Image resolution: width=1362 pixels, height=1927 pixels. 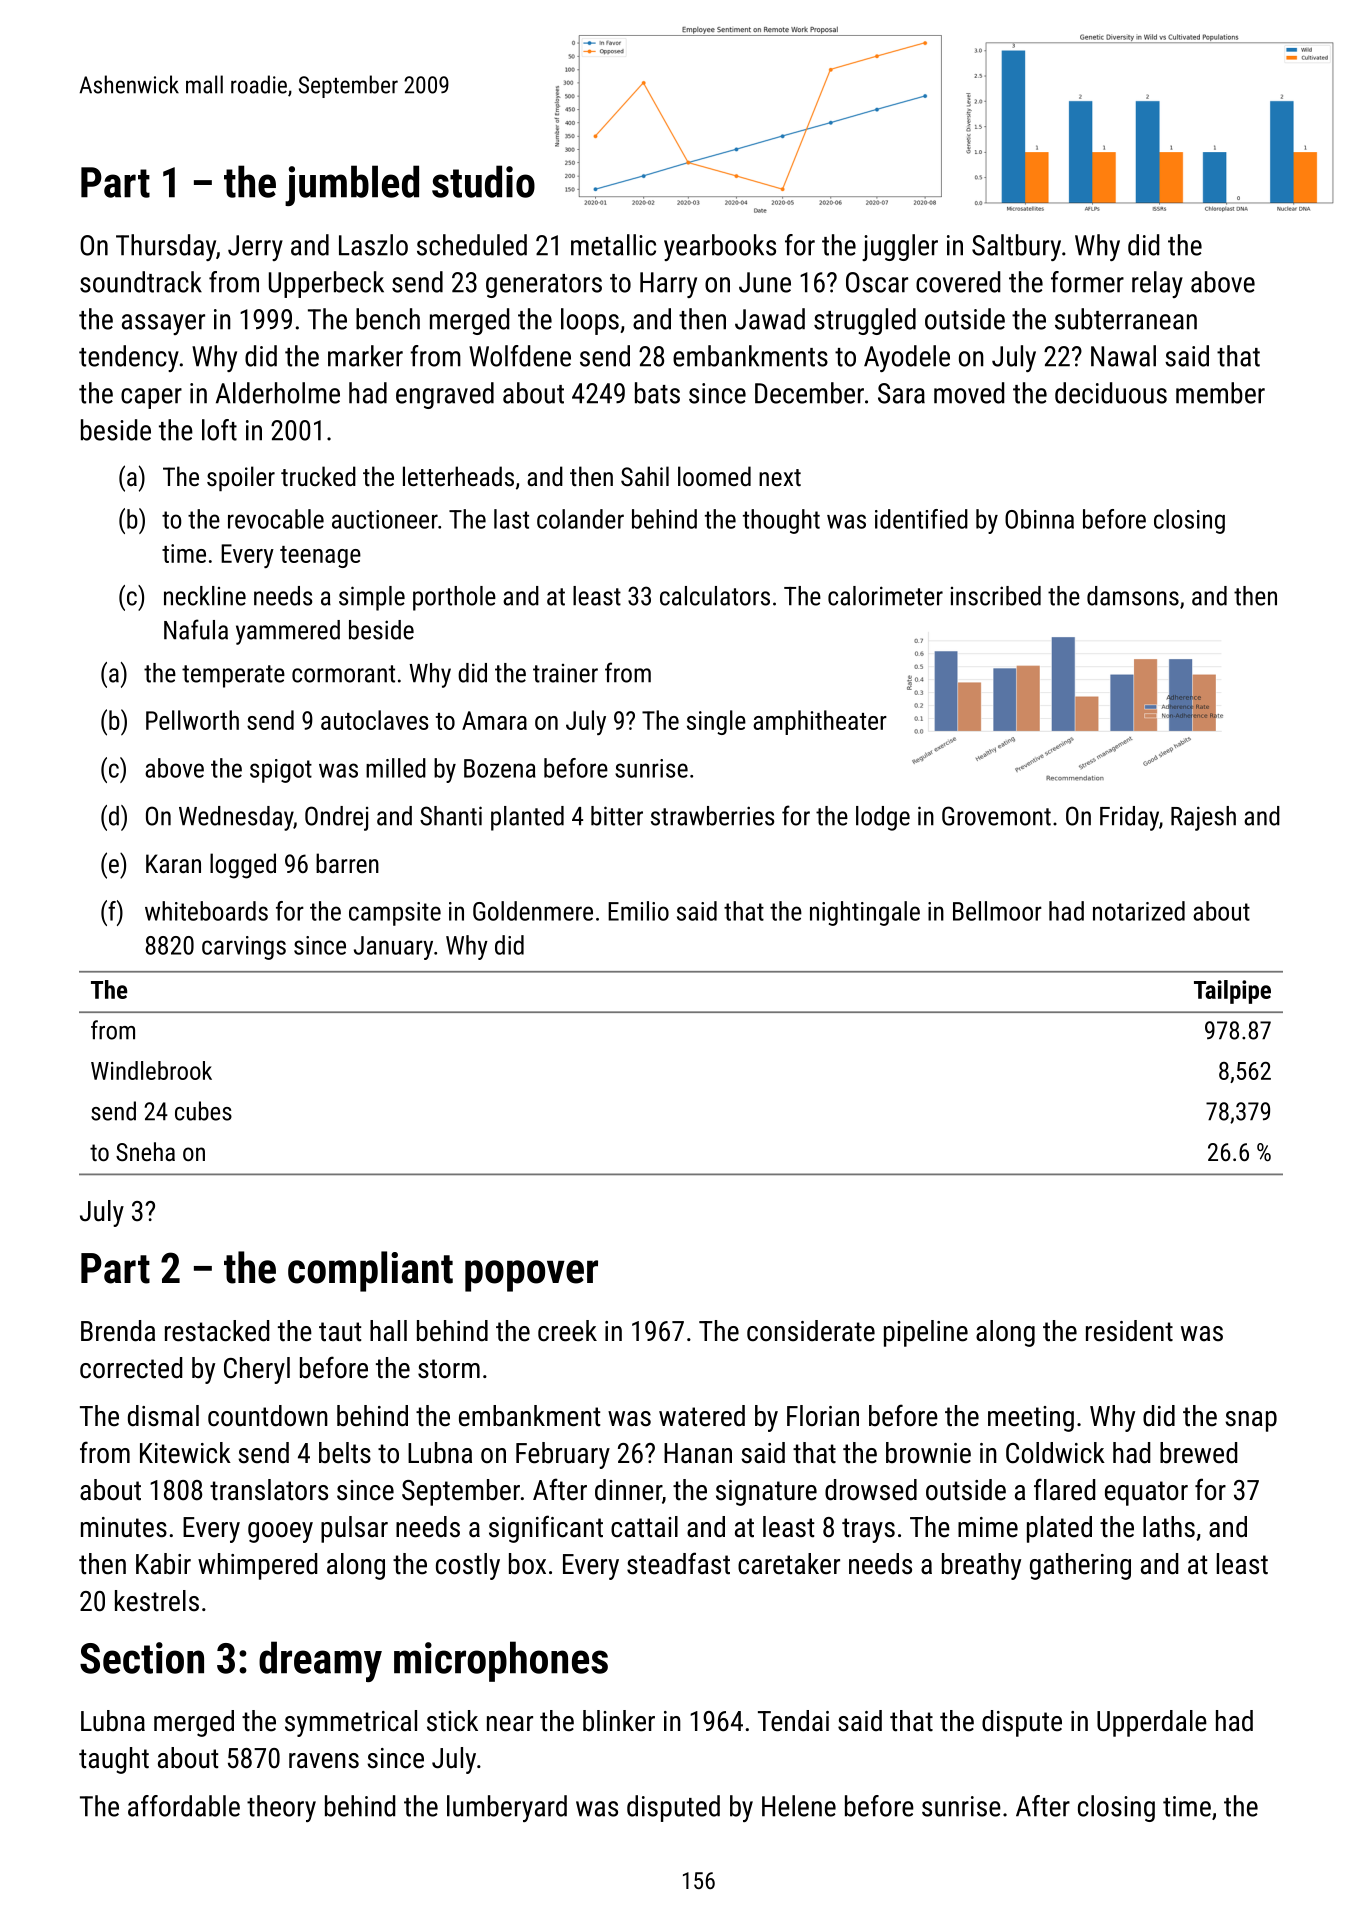 What do you see at coordinates (698, 1453) in the screenshot?
I see `Hanan` at bounding box center [698, 1453].
